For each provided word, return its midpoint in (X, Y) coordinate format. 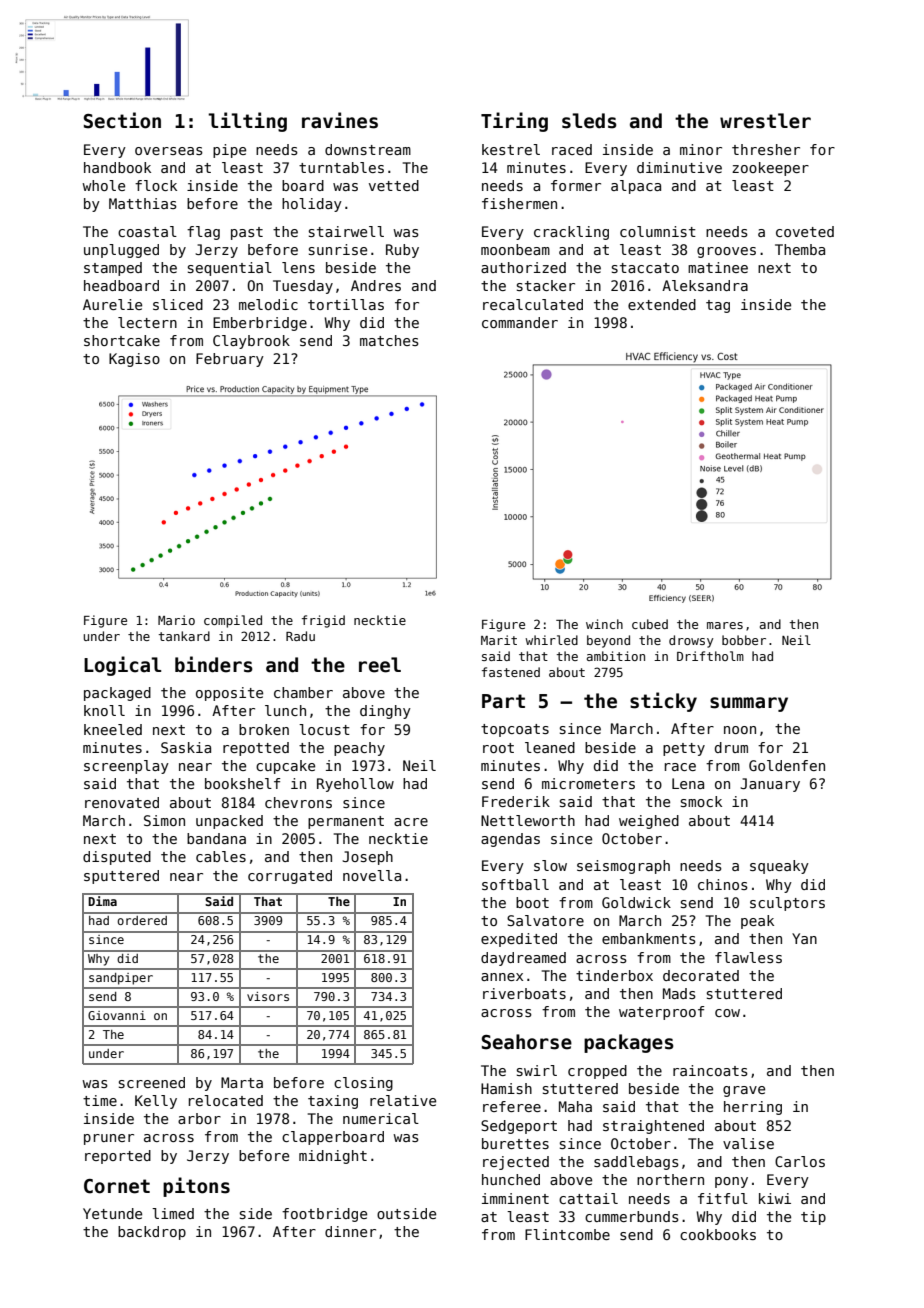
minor (701, 149)
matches (389, 340)
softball (515, 884)
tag (718, 306)
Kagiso (134, 360)
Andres (376, 285)
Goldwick (636, 902)
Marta (242, 1082)
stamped (113, 269)
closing (363, 1084)
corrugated (290, 877)
